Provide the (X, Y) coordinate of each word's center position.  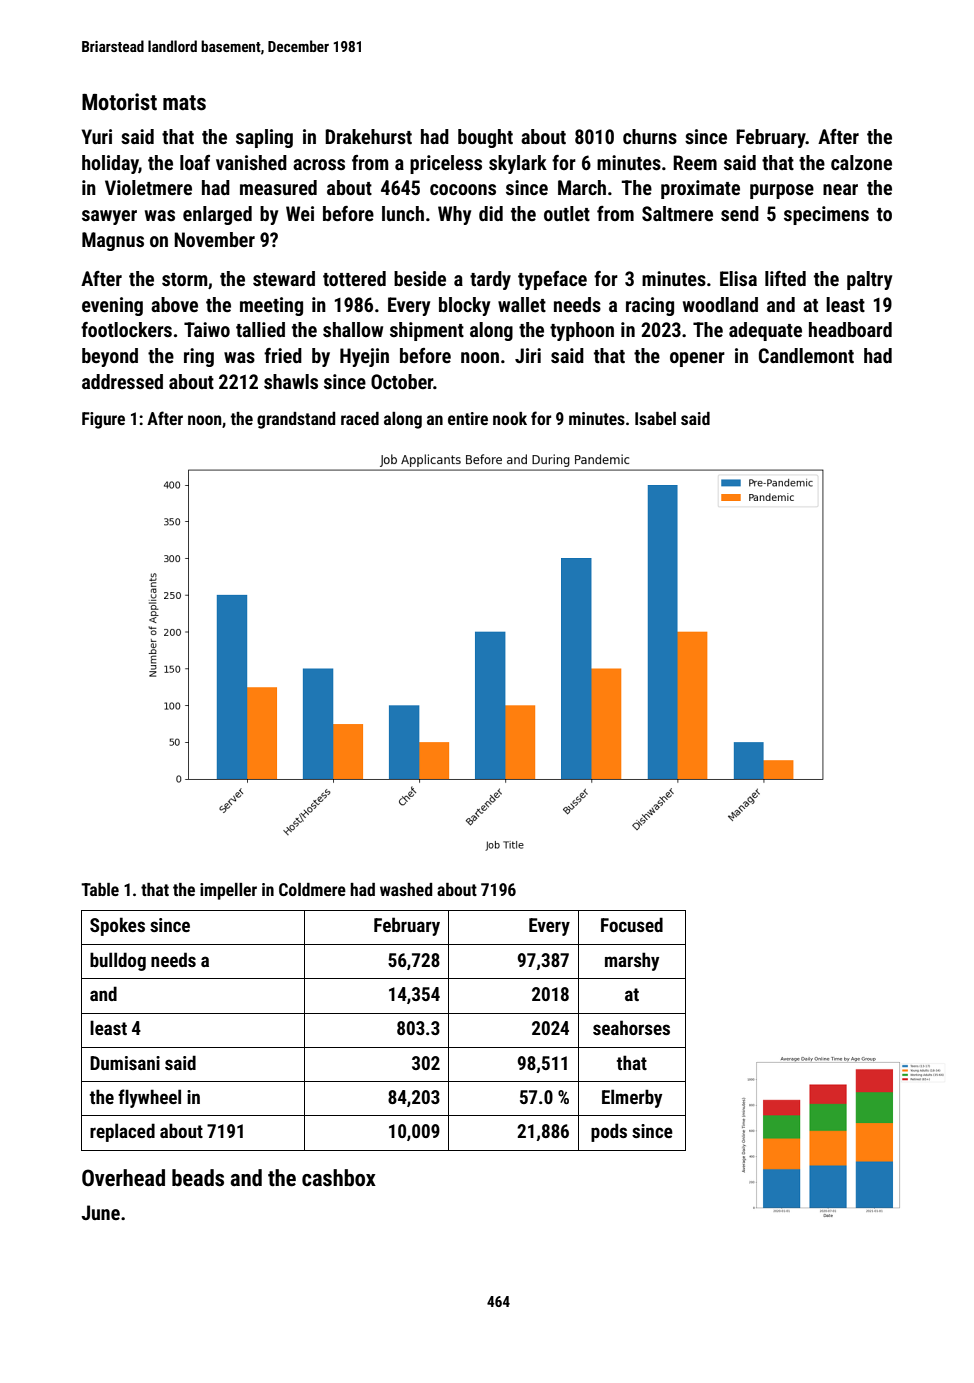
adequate (765, 331)
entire (468, 418)
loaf (195, 162)
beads (198, 1178)
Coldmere (312, 889)
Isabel (655, 418)
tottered (354, 278)
